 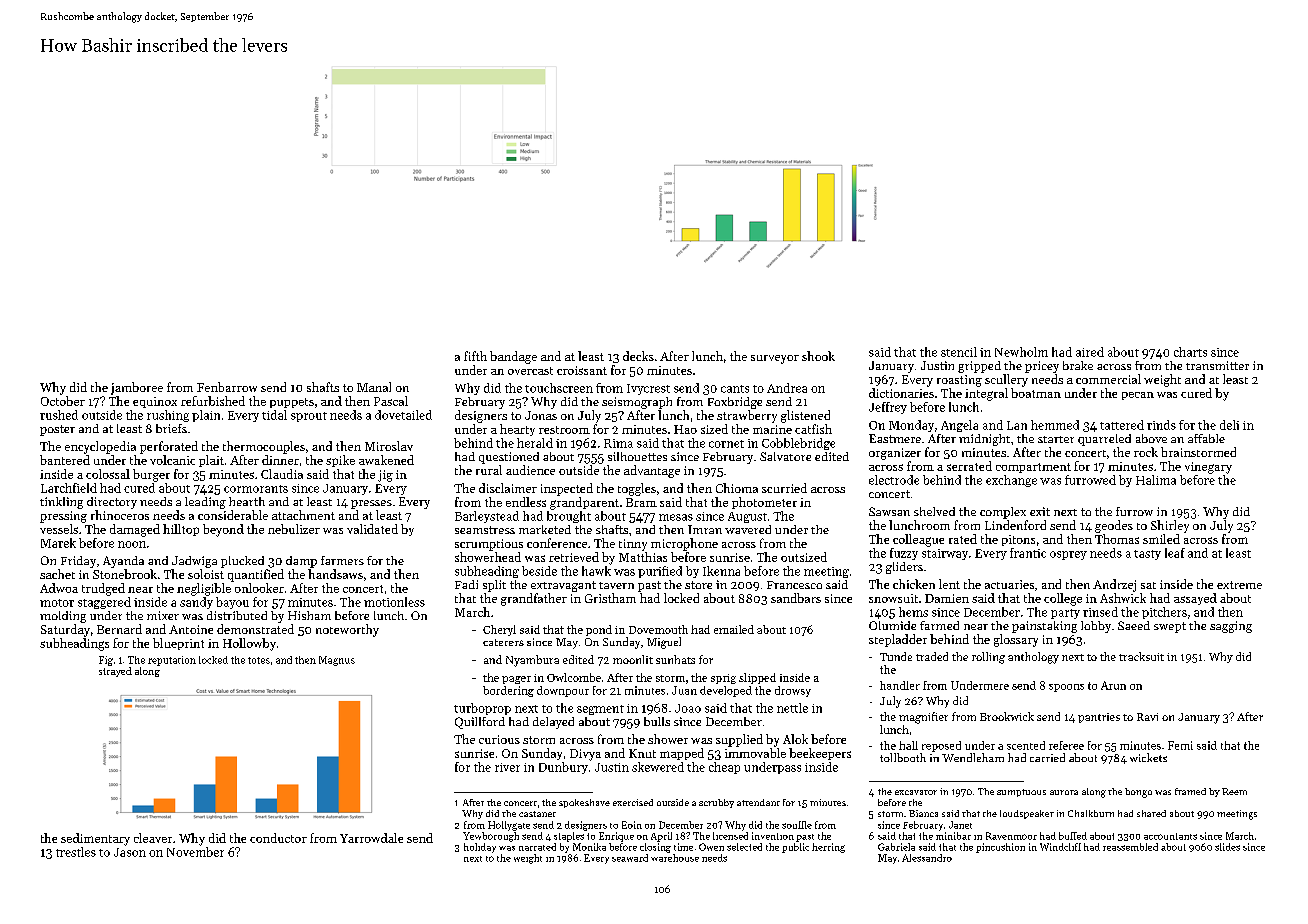 What do you see at coordinates (1114, 526) in the screenshot?
I see `geodes` at bounding box center [1114, 526].
